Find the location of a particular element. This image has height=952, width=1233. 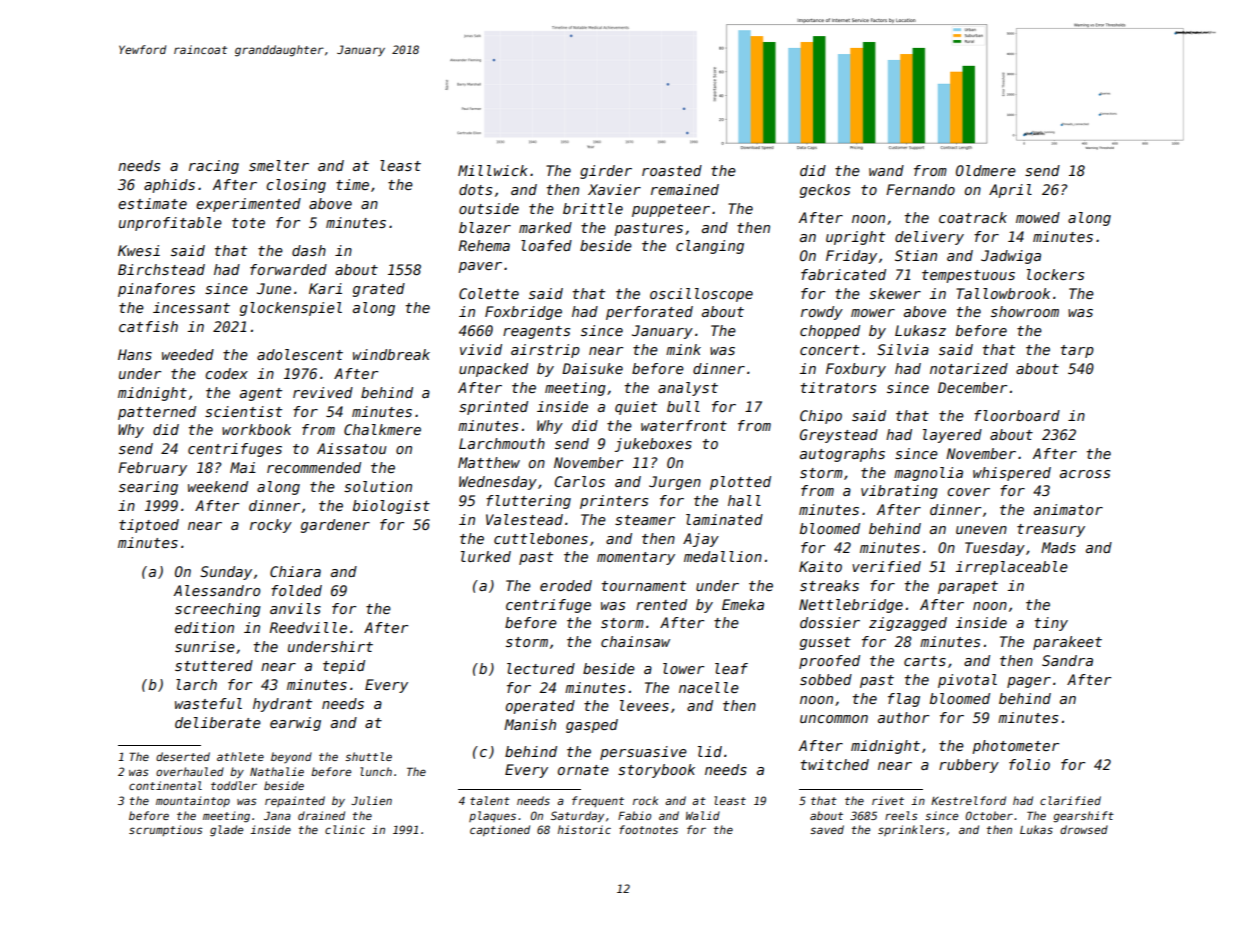

Aissatou is located at coordinates (352, 448).
